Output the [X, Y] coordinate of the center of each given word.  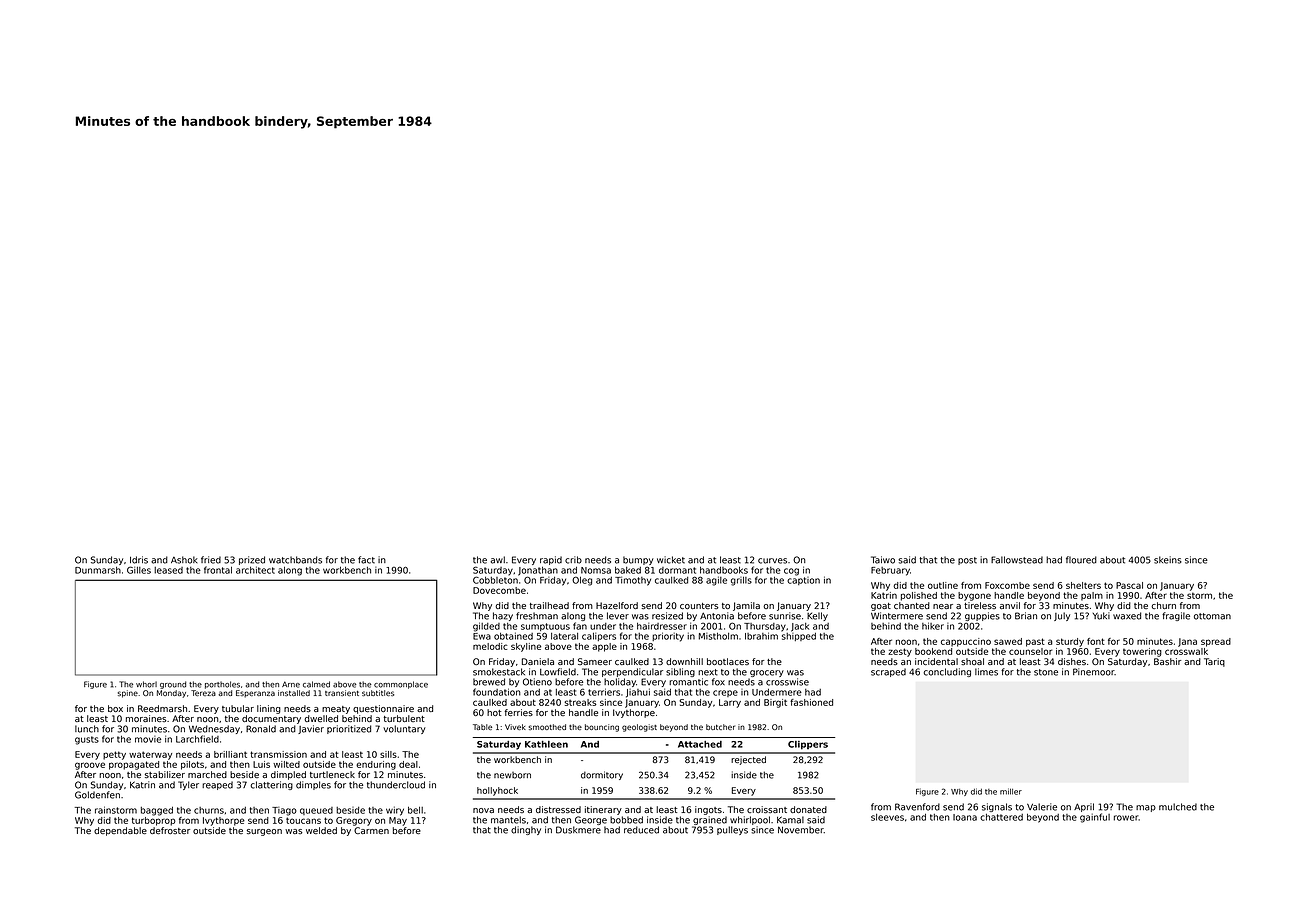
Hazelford [617, 605]
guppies [982, 616]
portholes [222, 685]
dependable [120, 831]
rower [1126, 818]
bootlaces [728, 661]
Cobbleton [495, 580]
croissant [767, 809]
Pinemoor [1094, 672]
